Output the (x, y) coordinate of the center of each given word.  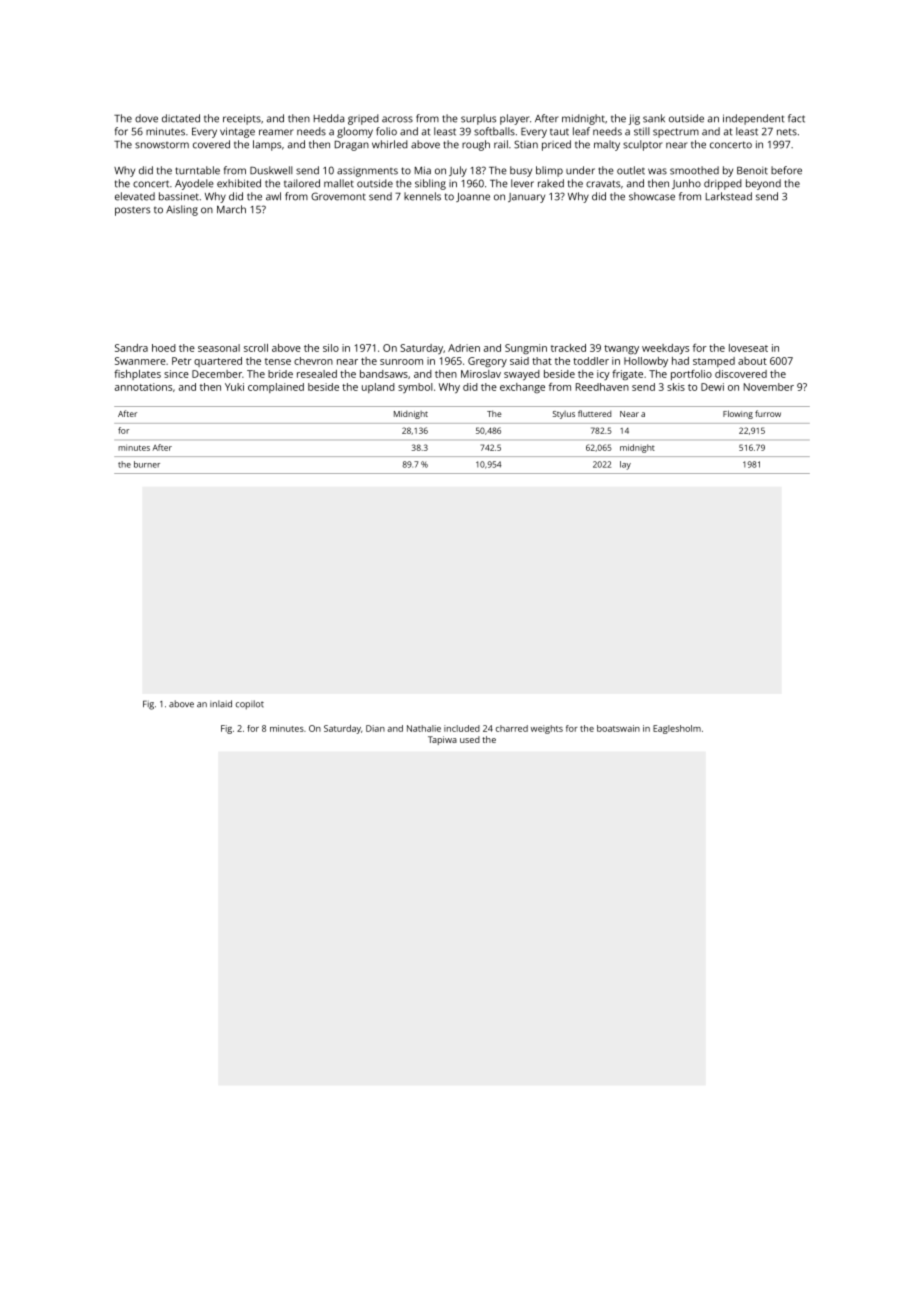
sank (654, 118)
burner (147, 464)
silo (331, 348)
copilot (250, 704)
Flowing (738, 414)
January (526, 198)
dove (146, 118)
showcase (652, 196)
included (462, 728)
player (515, 119)
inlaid (221, 704)
